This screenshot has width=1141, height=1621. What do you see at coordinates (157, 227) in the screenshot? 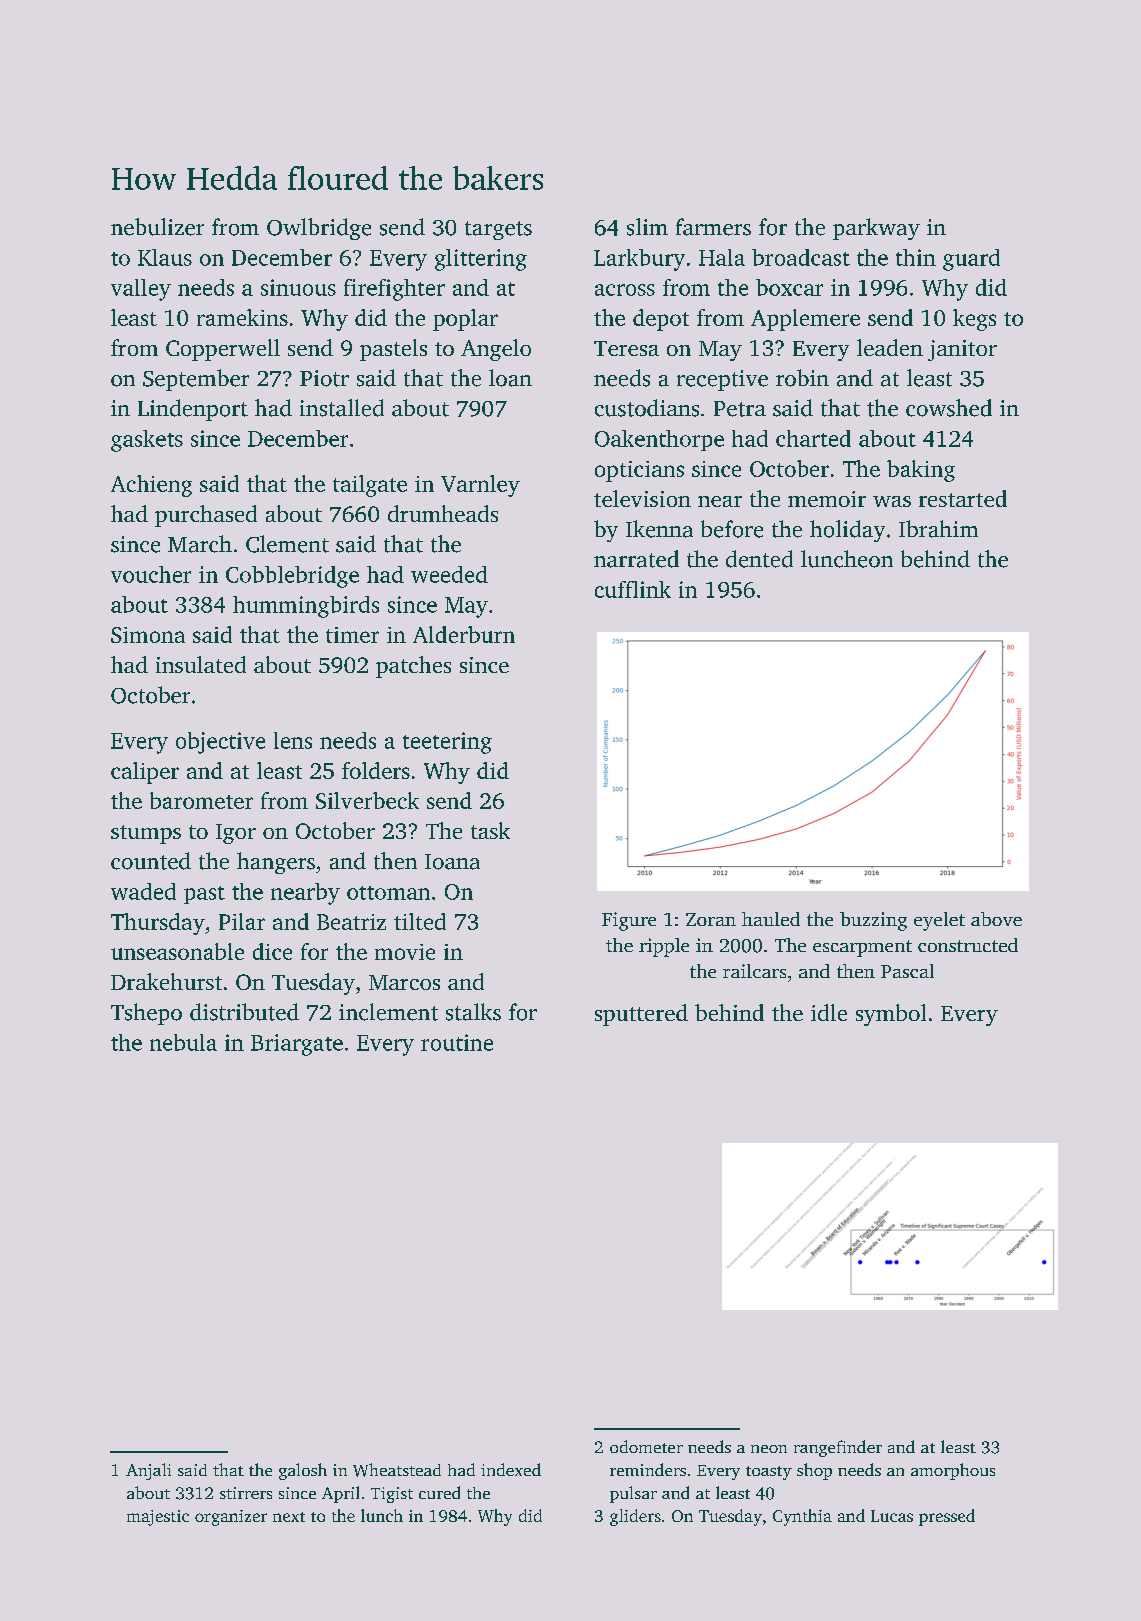
I see `nebulizer` at bounding box center [157, 227].
